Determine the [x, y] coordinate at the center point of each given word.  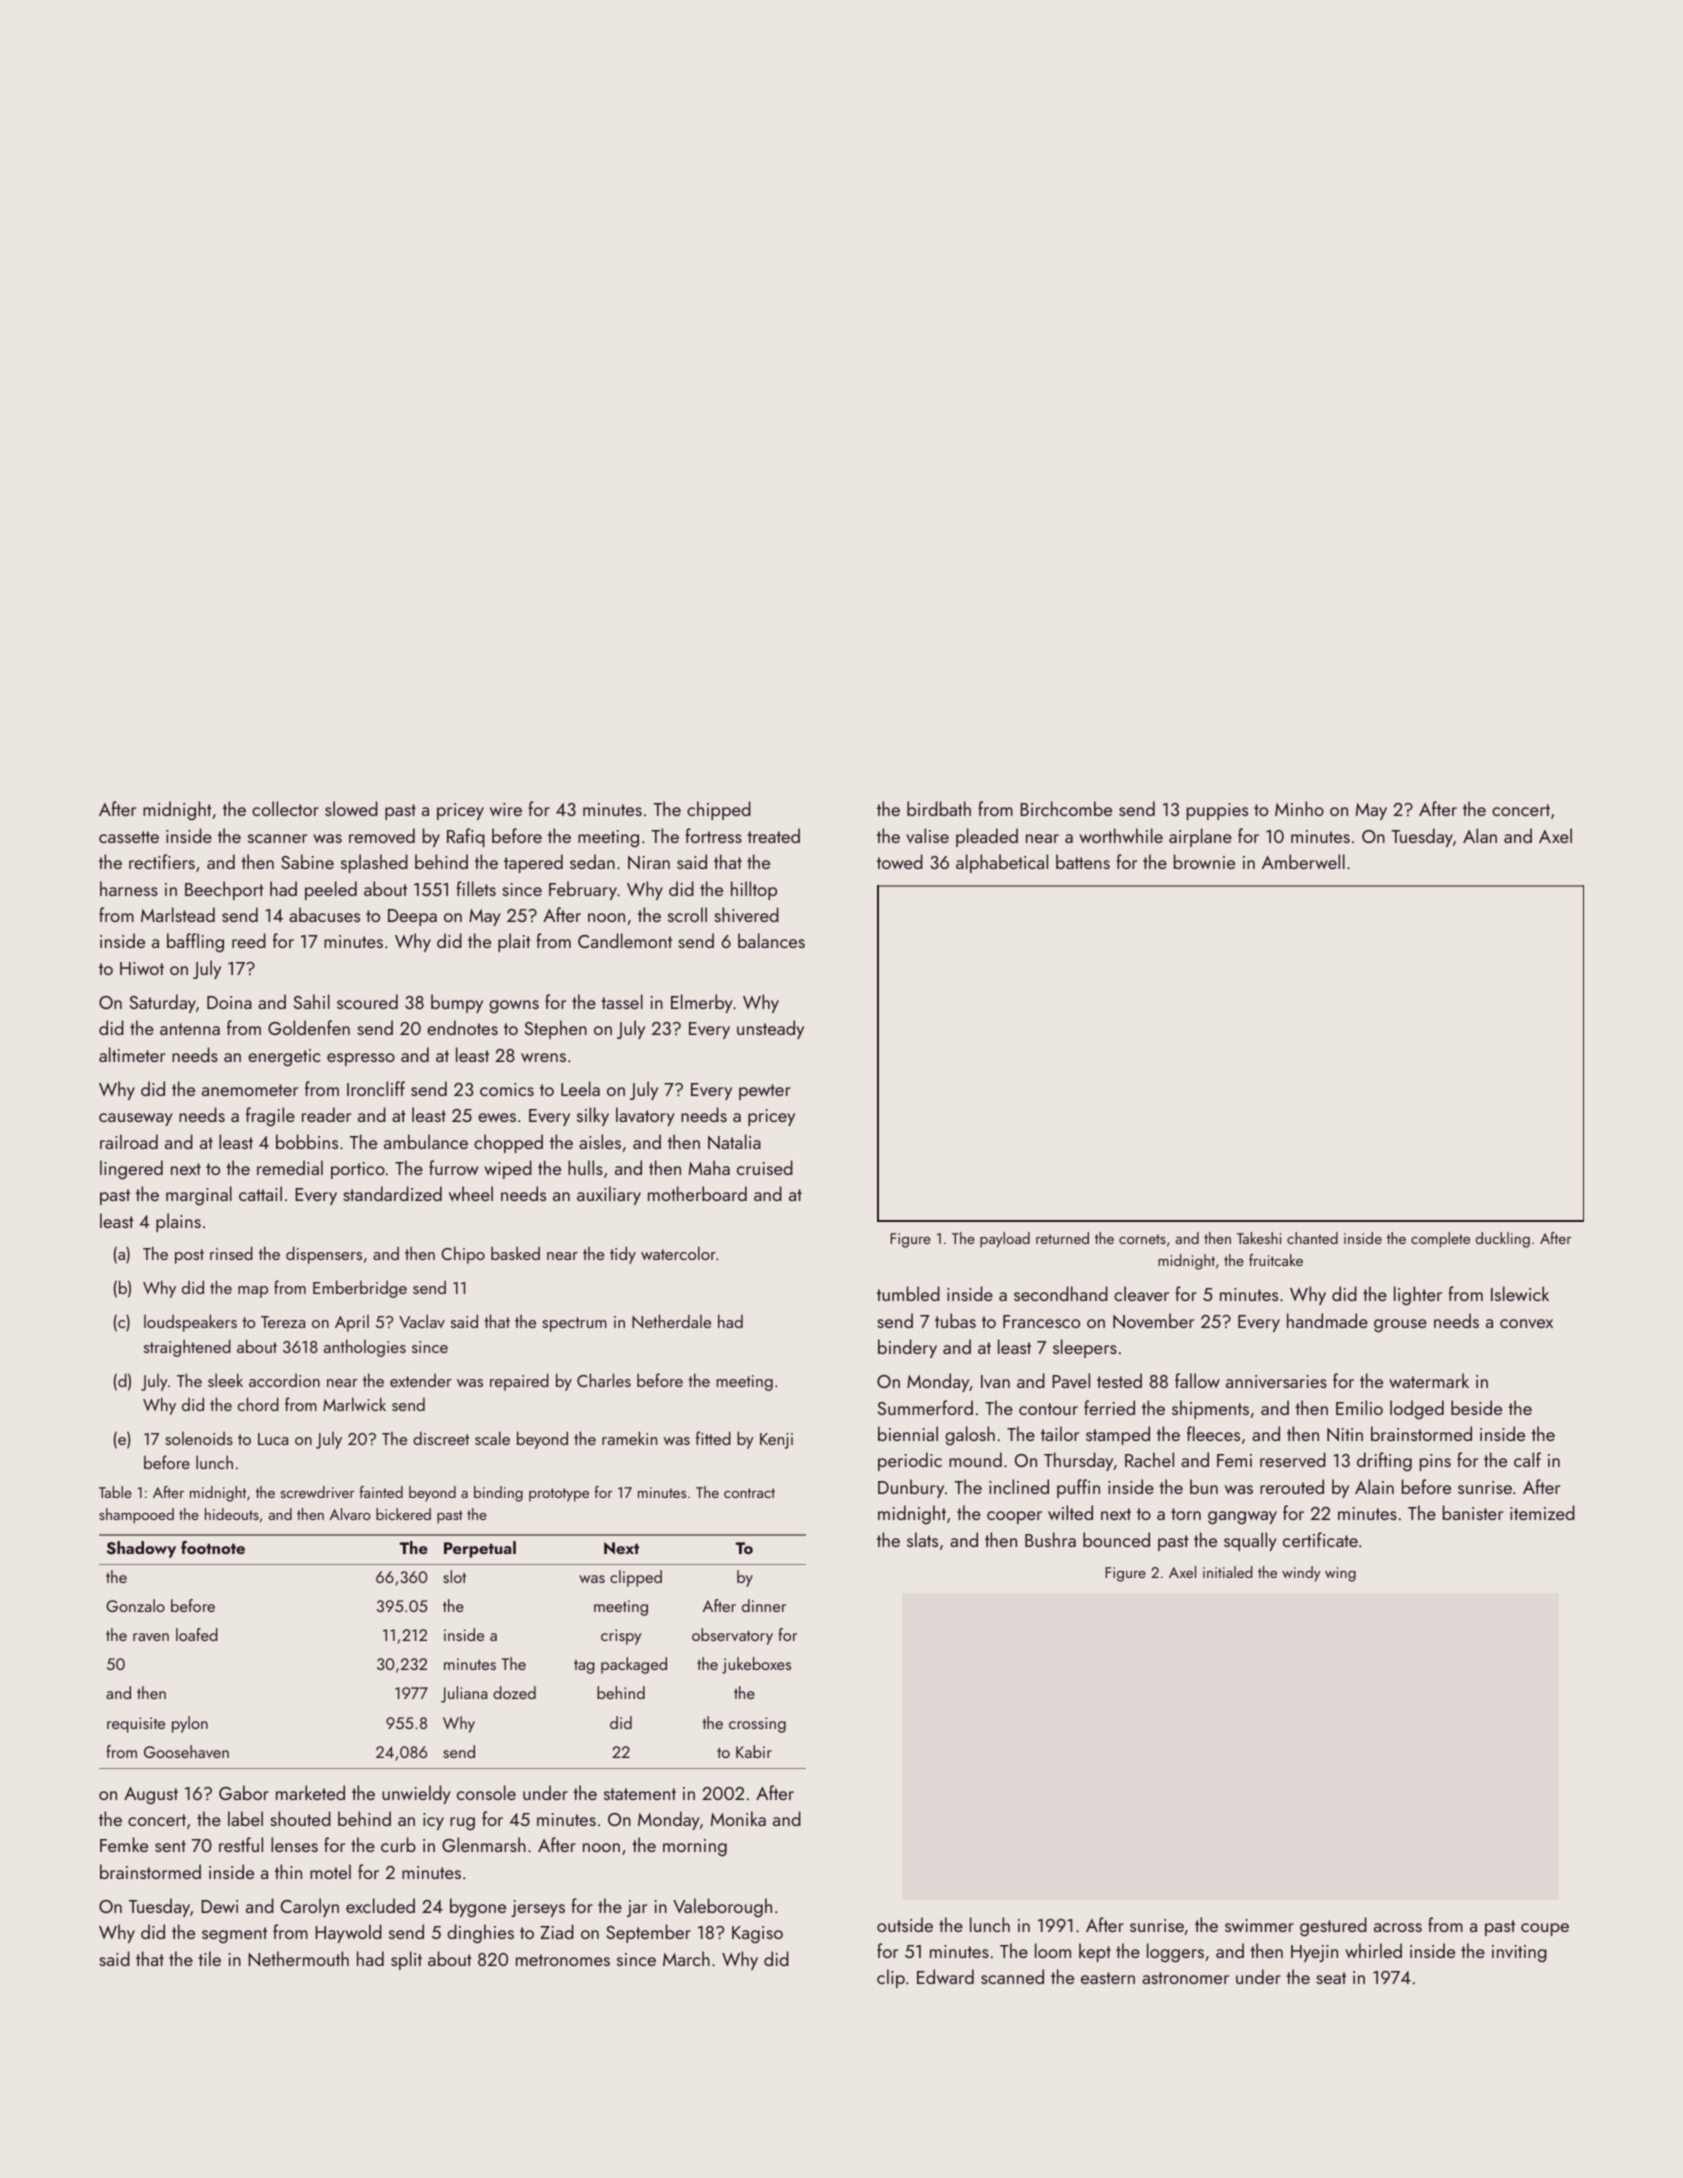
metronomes [563, 1960]
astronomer [1185, 1978]
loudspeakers [190, 1323]
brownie [1204, 861]
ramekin [629, 1438]
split [406, 1960]
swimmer [1259, 1925]
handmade [1327, 1320]
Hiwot [142, 968]
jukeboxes [756, 1665]
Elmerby [702, 1003]
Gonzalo [135, 1605]
